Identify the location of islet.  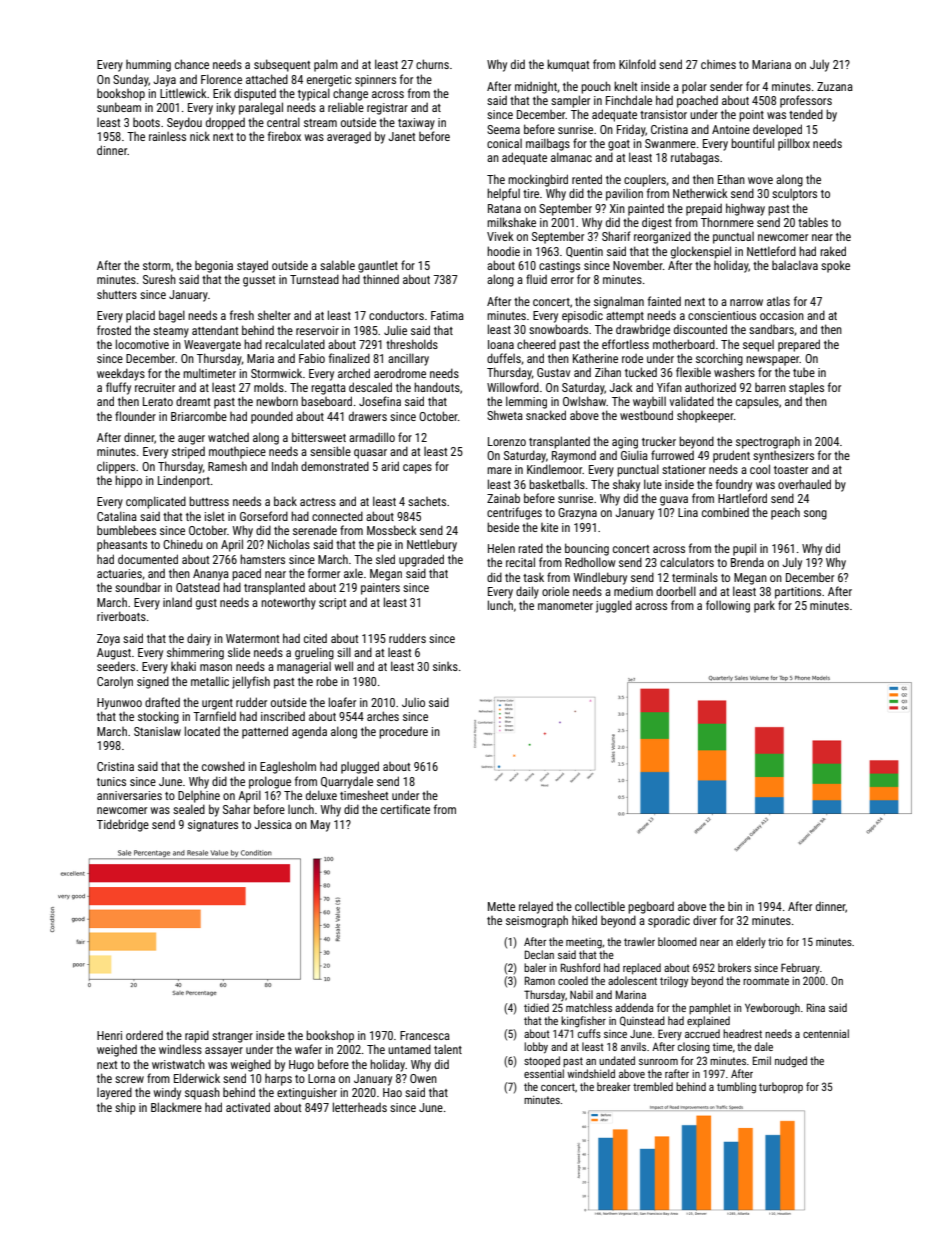
(214, 516).
